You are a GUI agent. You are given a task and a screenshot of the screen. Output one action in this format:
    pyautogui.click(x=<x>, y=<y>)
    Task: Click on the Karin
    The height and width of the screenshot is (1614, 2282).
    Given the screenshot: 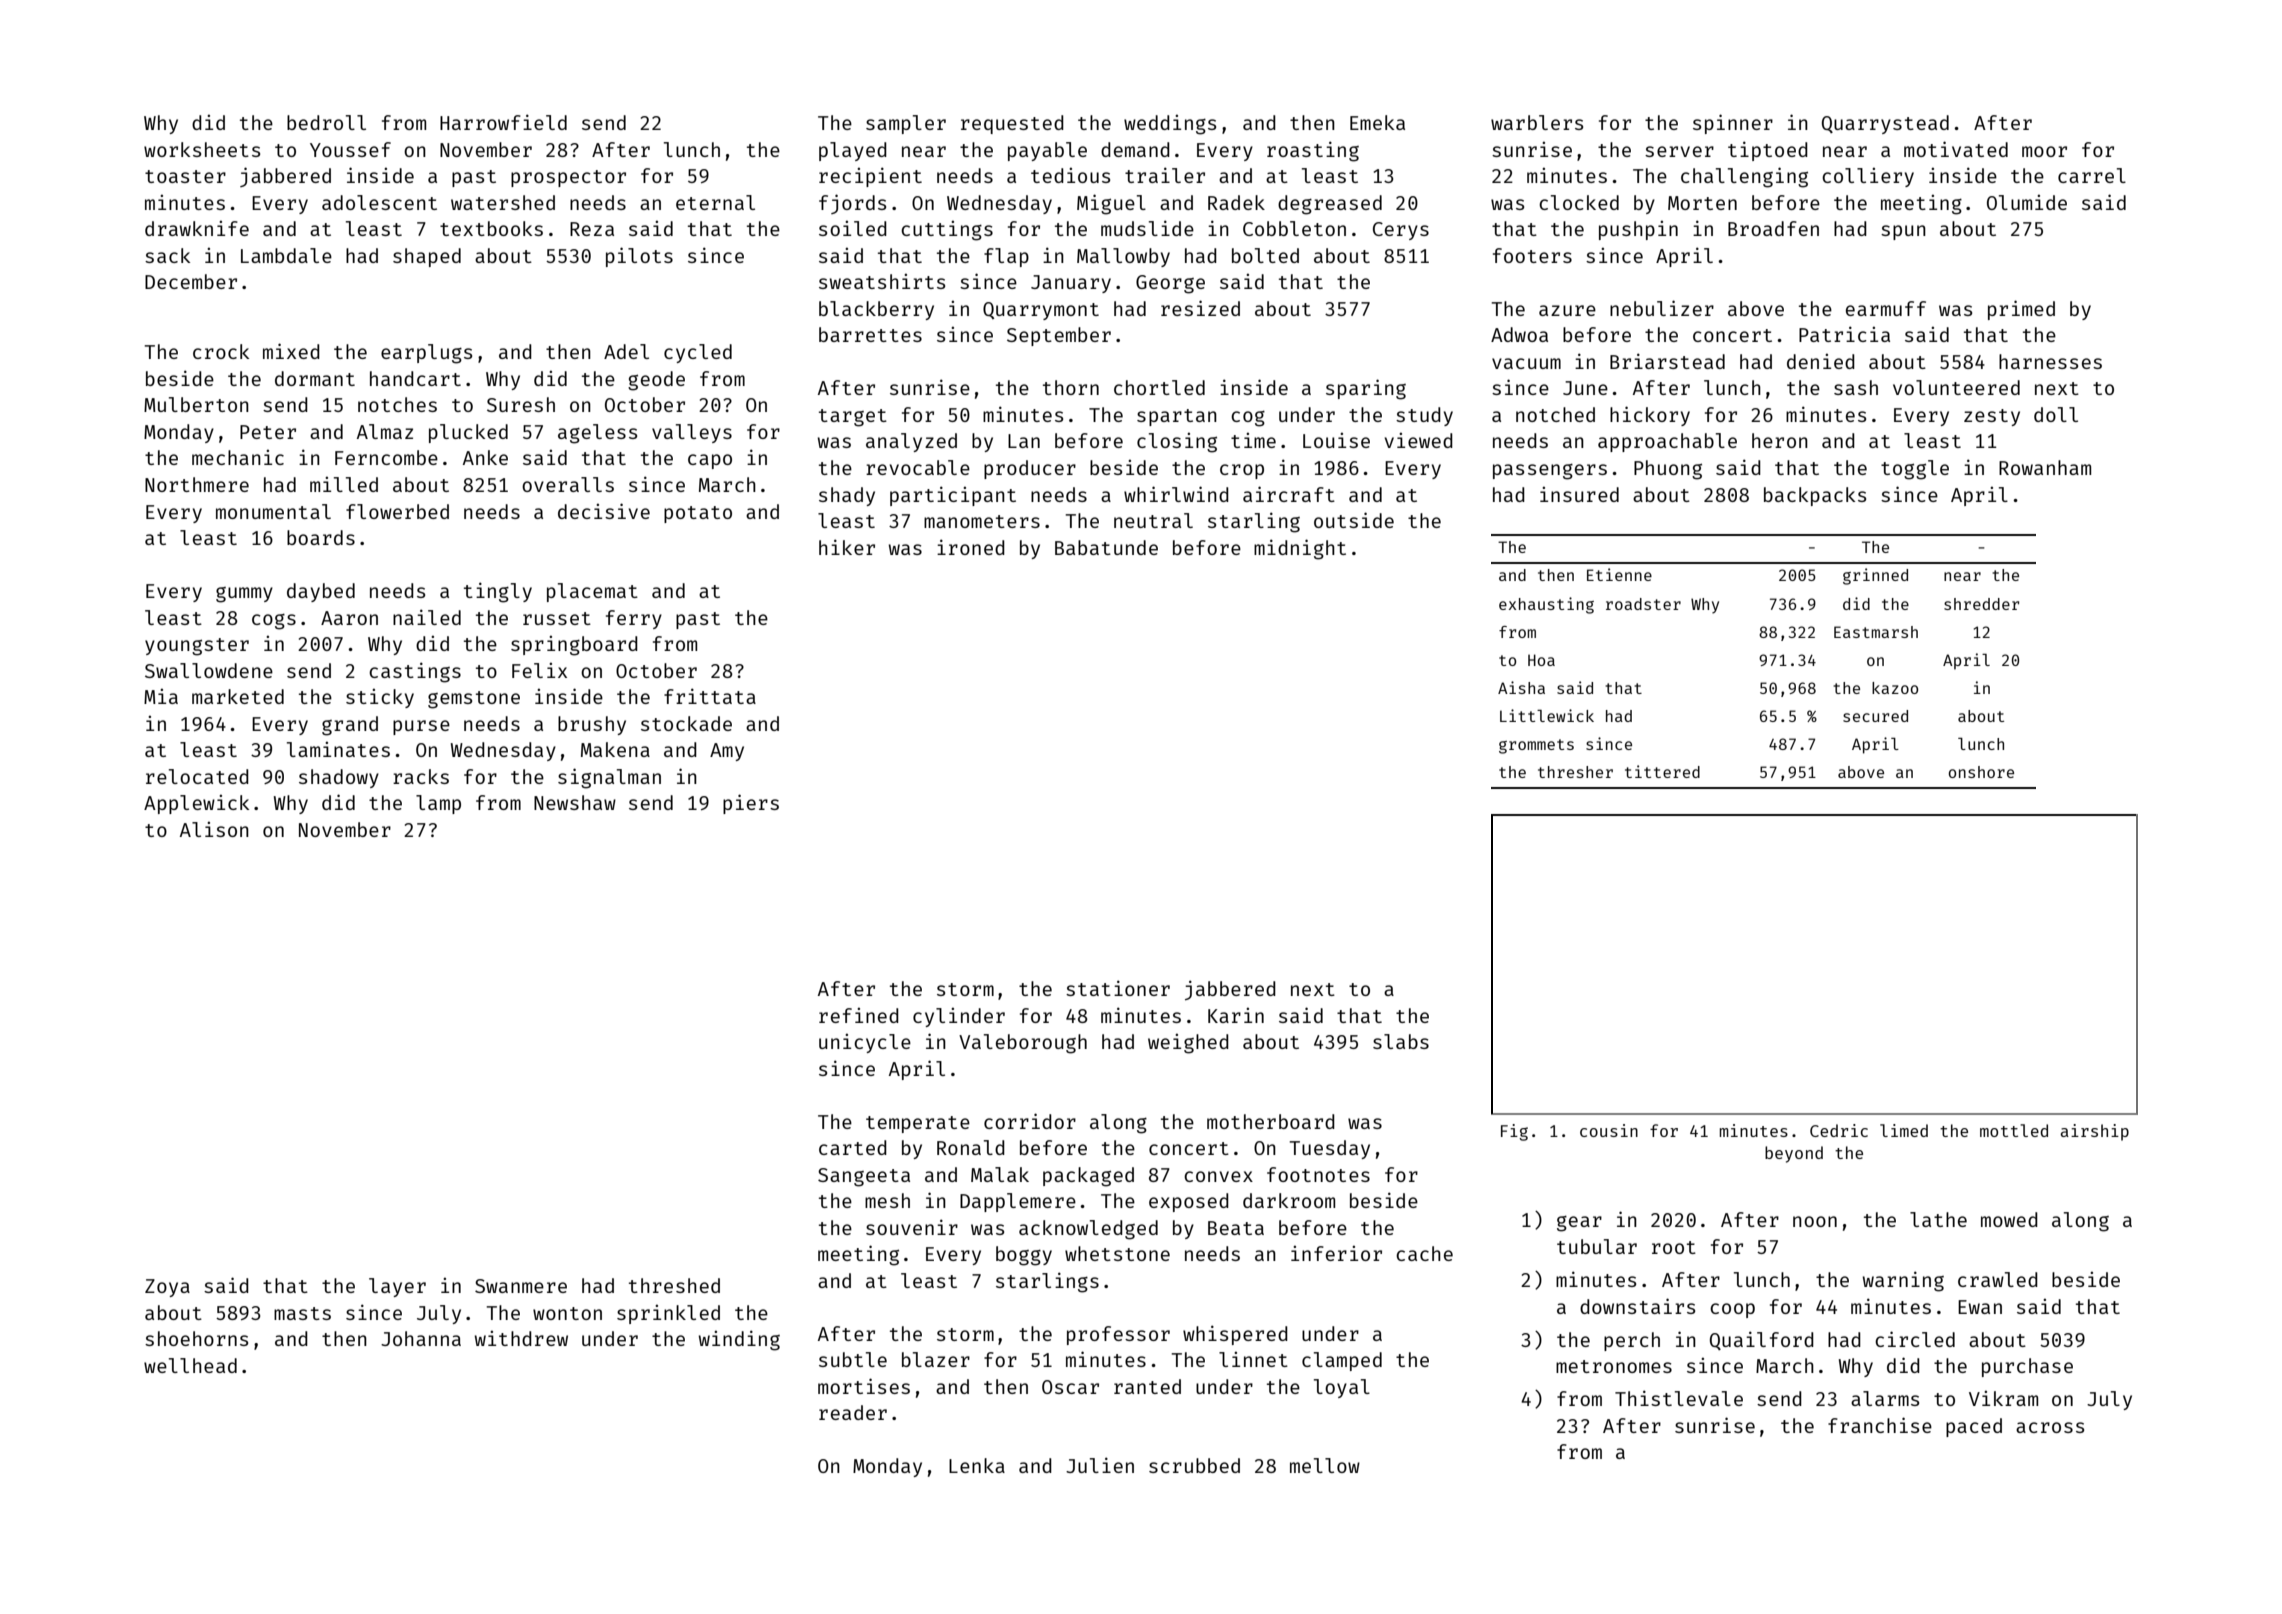 What is the action you would take?
    pyautogui.click(x=1236, y=1015)
